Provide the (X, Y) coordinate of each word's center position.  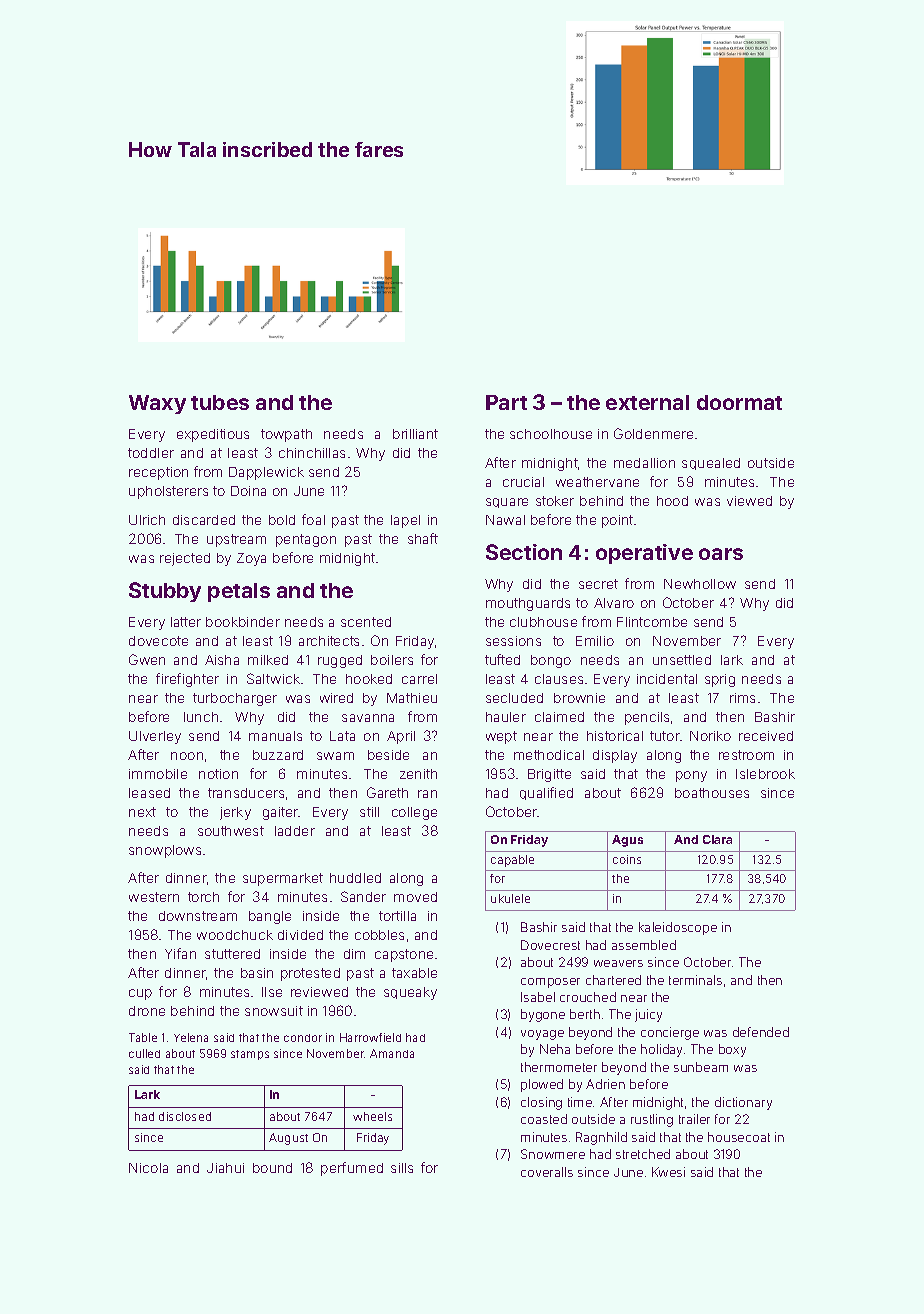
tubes (220, 402)
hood (672, 501)
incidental (667, 679)
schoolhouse (551, 434)
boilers (392, 660)
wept (501, 737)
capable (512, 861)
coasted (544, 1119)
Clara (717, 839)
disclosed (185, 1116)
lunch (201, 717)
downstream (198, 916)
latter (186, 622)
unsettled (682, 660)
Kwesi (668, 1172)
